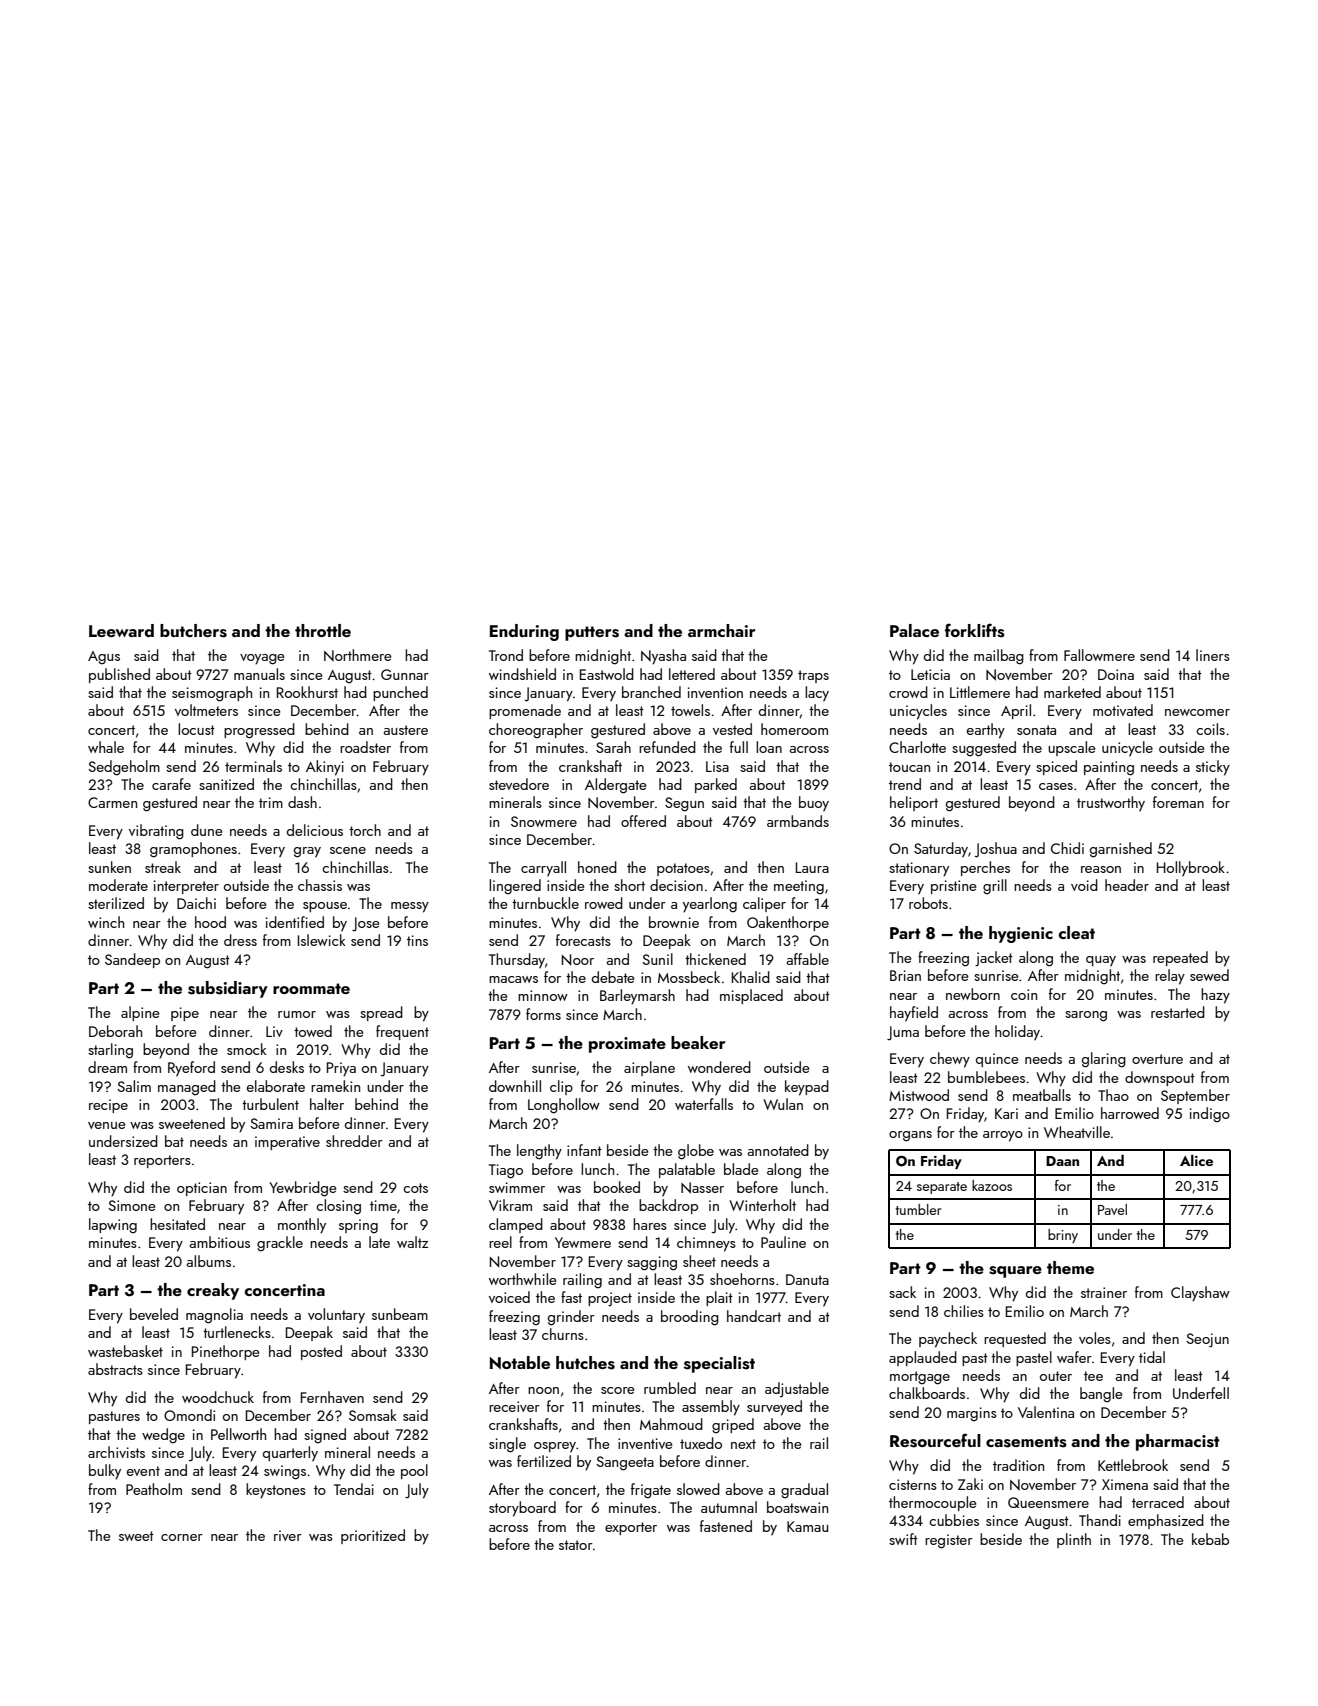 The image size is (1318, 1706). What do you see at coordinates (415, 1188) in the screenshot?
I see `cots` at bounding box center [415, 1188].
